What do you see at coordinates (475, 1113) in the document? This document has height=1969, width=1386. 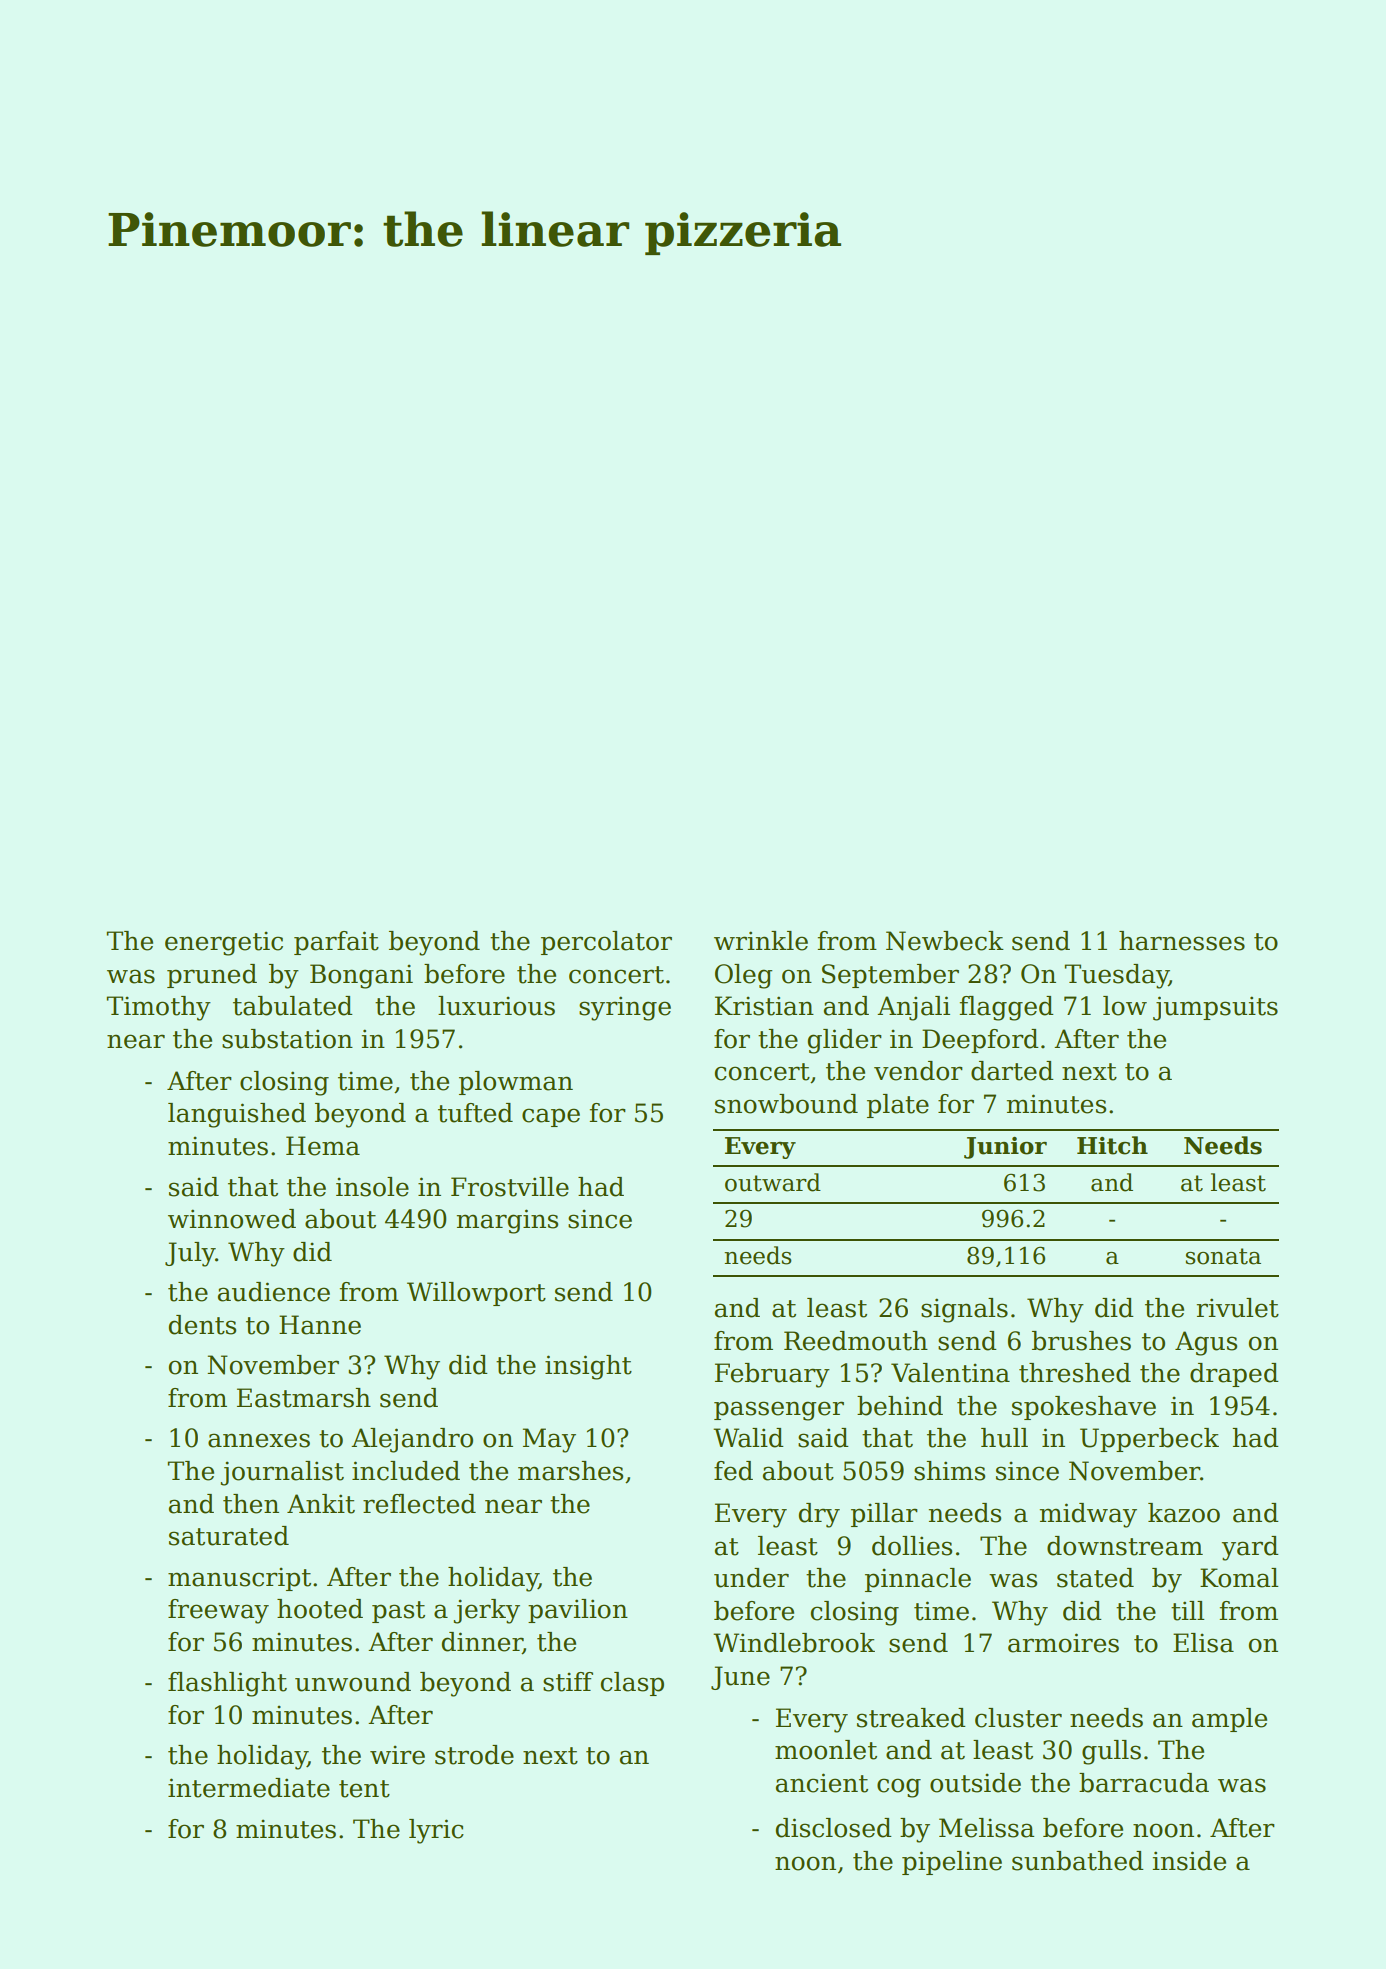 I see `tufted` at bounding box center [475, 1113].
